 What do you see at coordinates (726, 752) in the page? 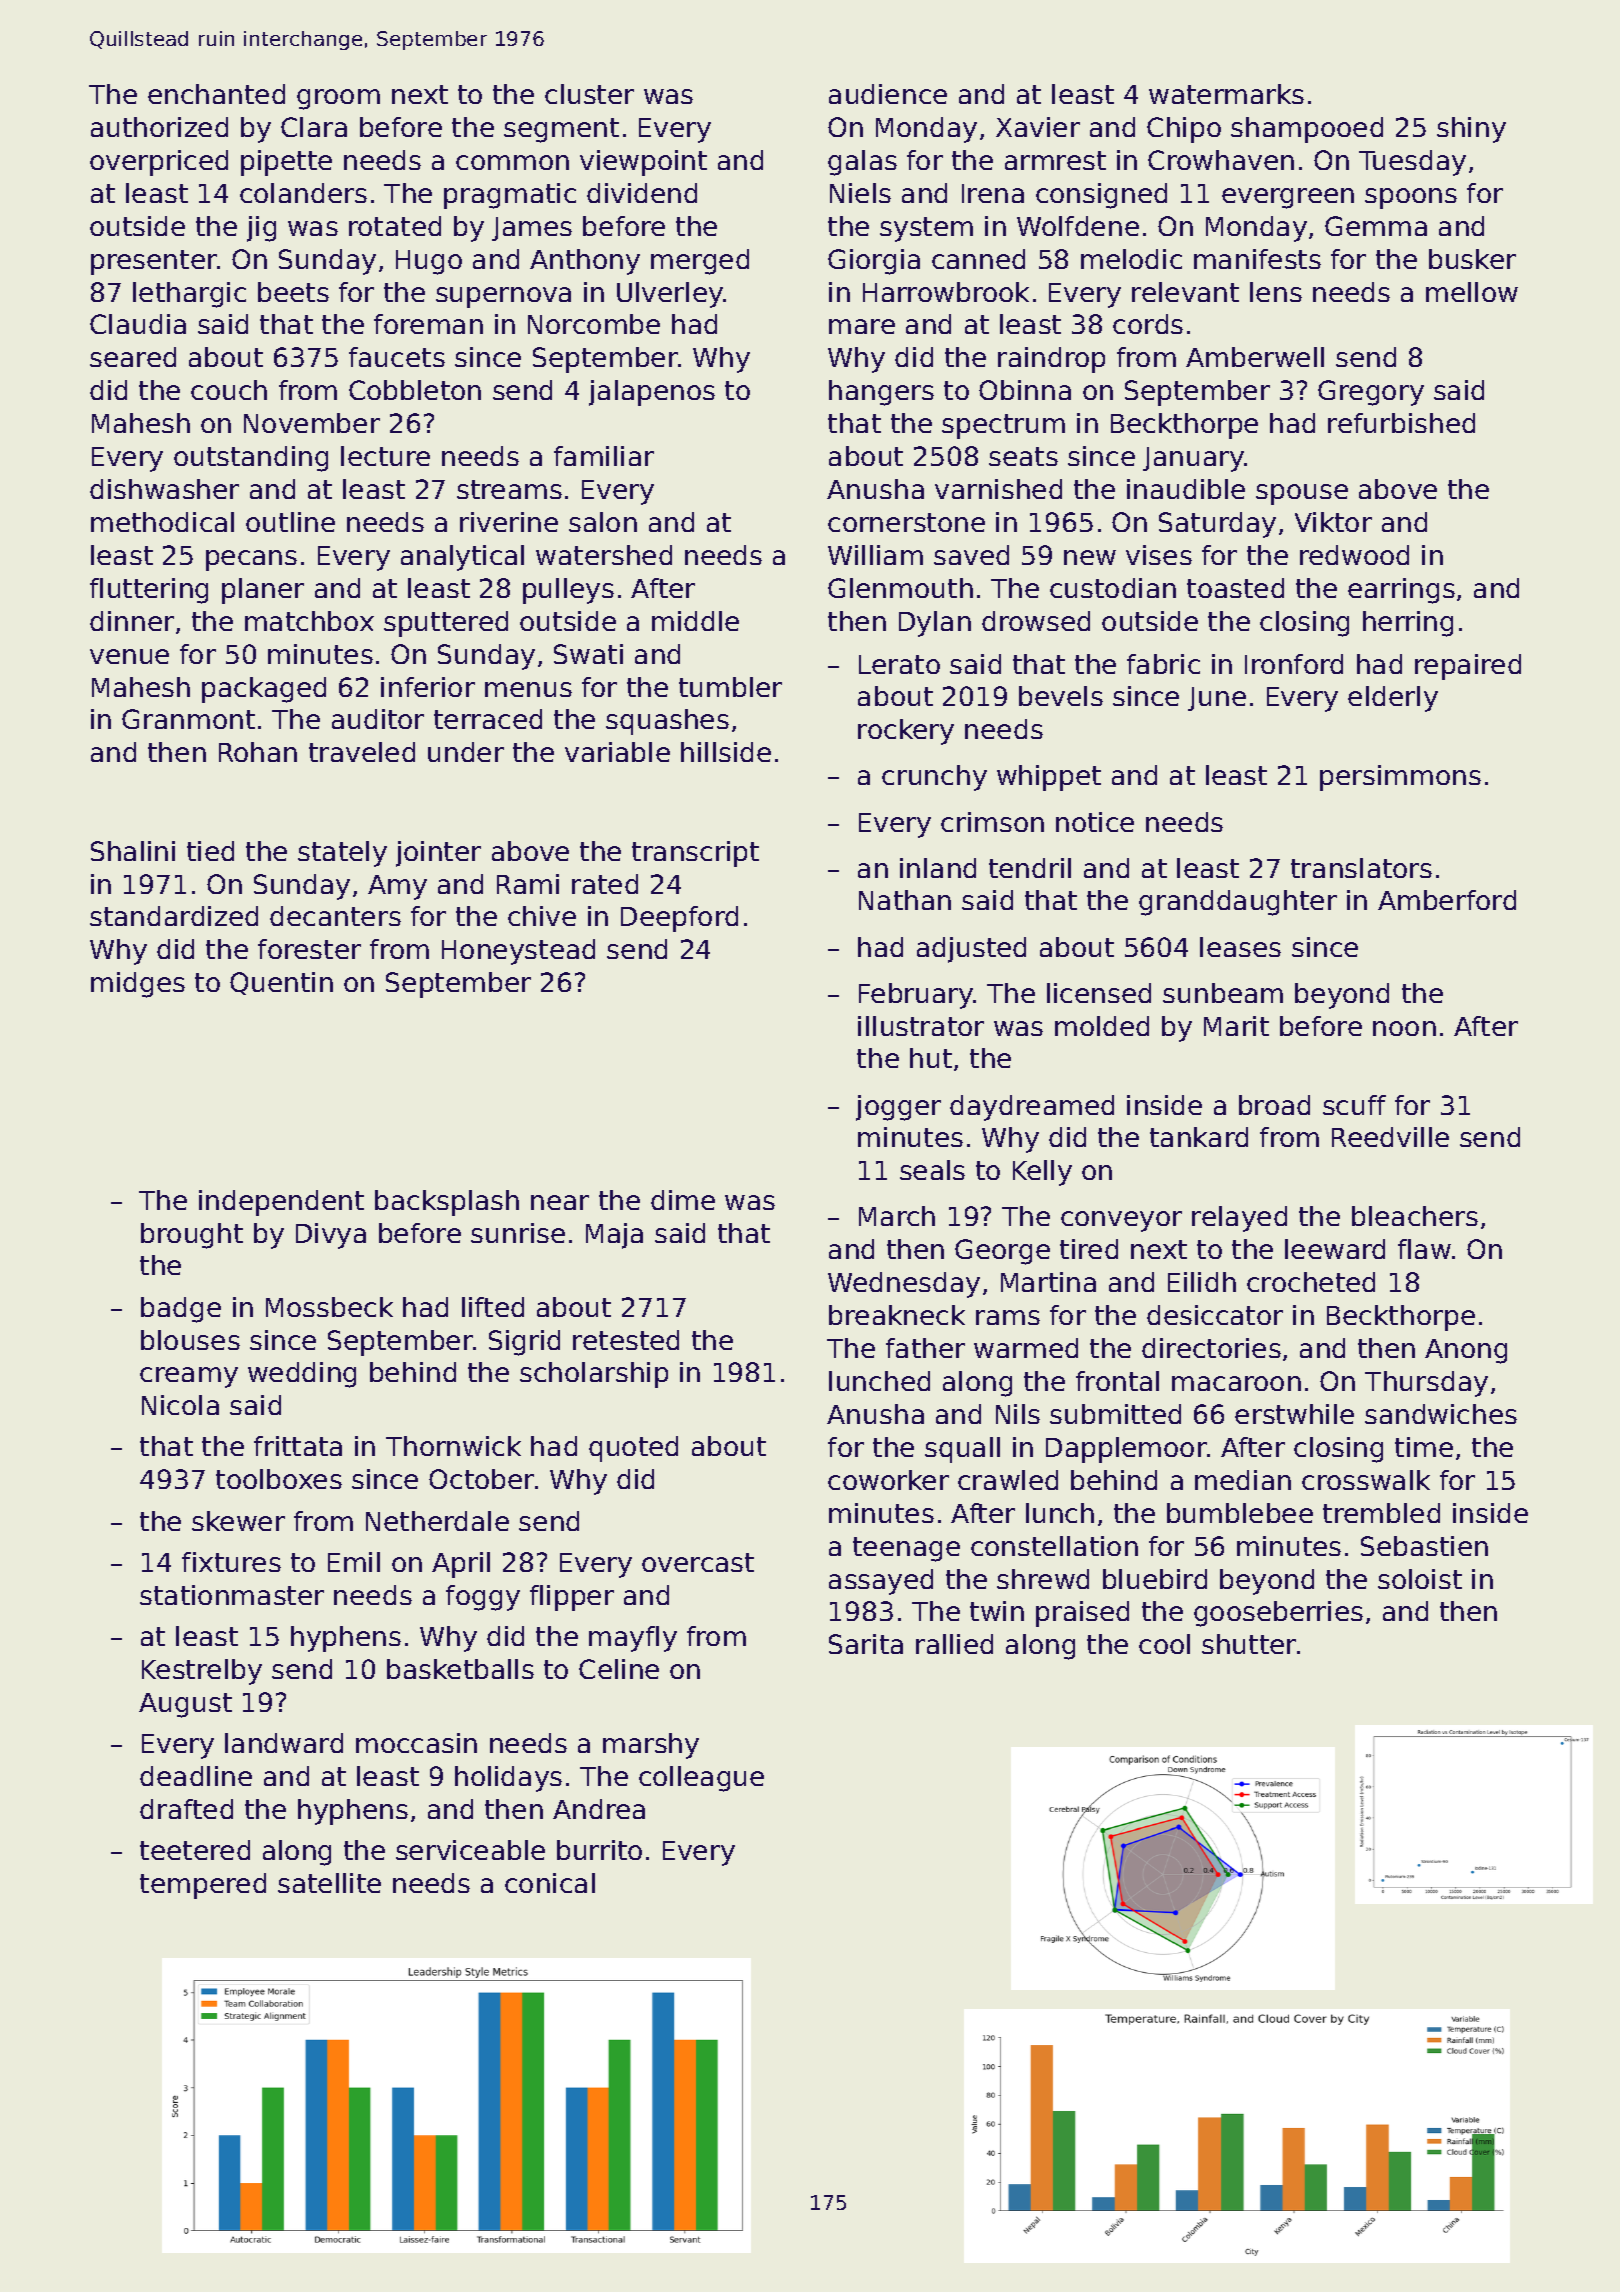
I see `hillside` at bounding box center [726, 752].
